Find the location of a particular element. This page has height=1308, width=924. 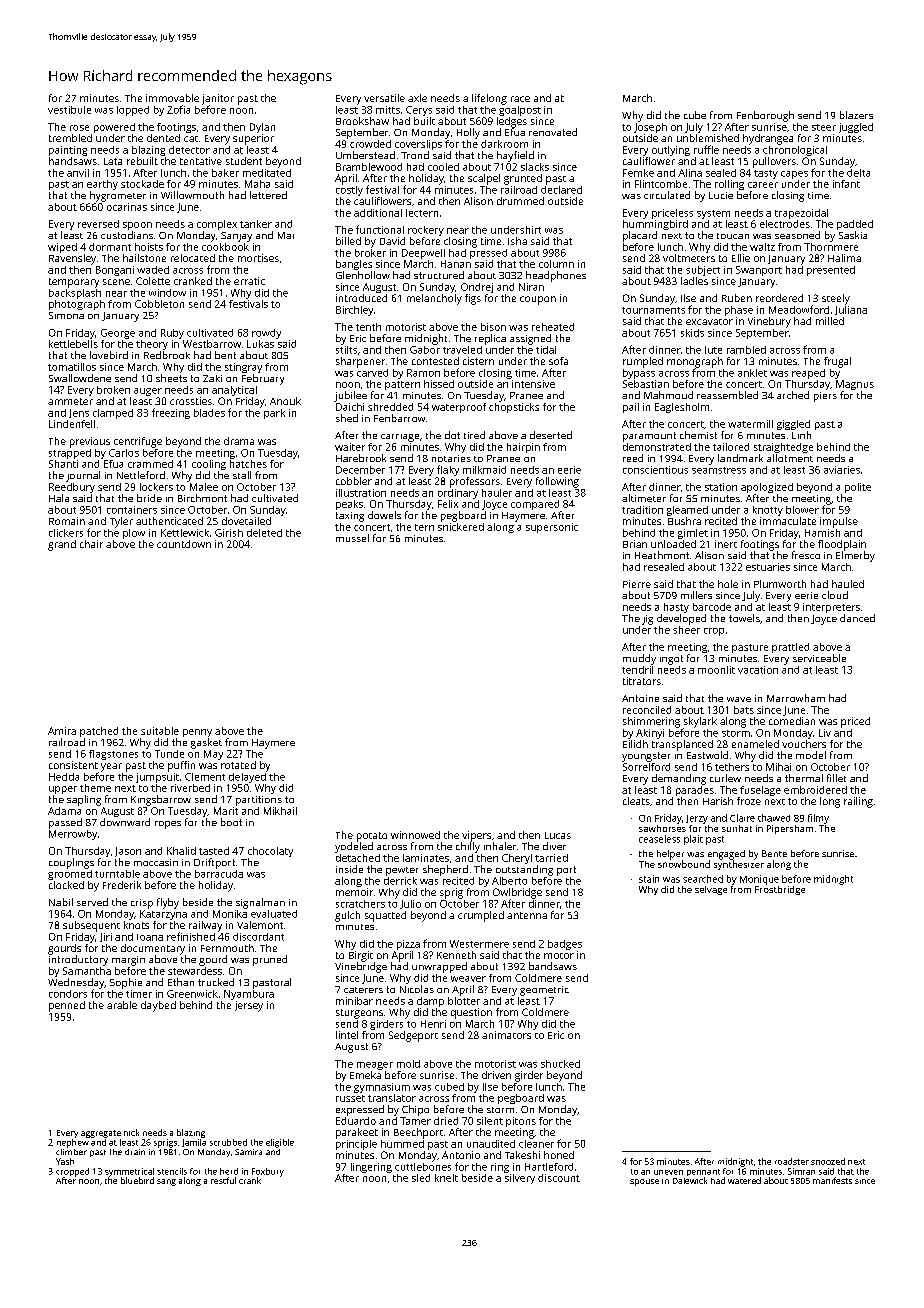

following is located at coordinates (557, 482).
